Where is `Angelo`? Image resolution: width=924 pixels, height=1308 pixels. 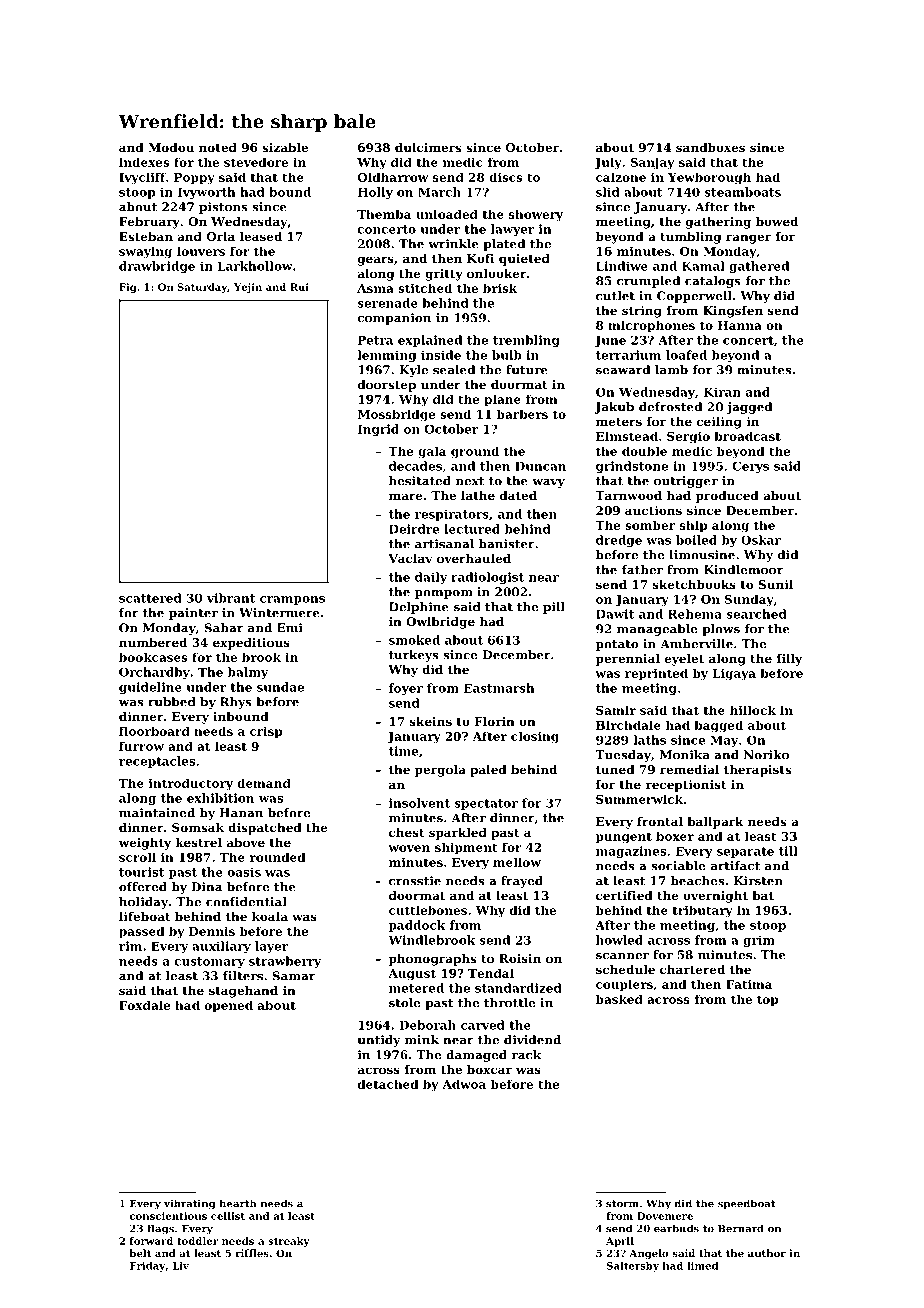 Angelo is located at coordinates (649, 1254).
